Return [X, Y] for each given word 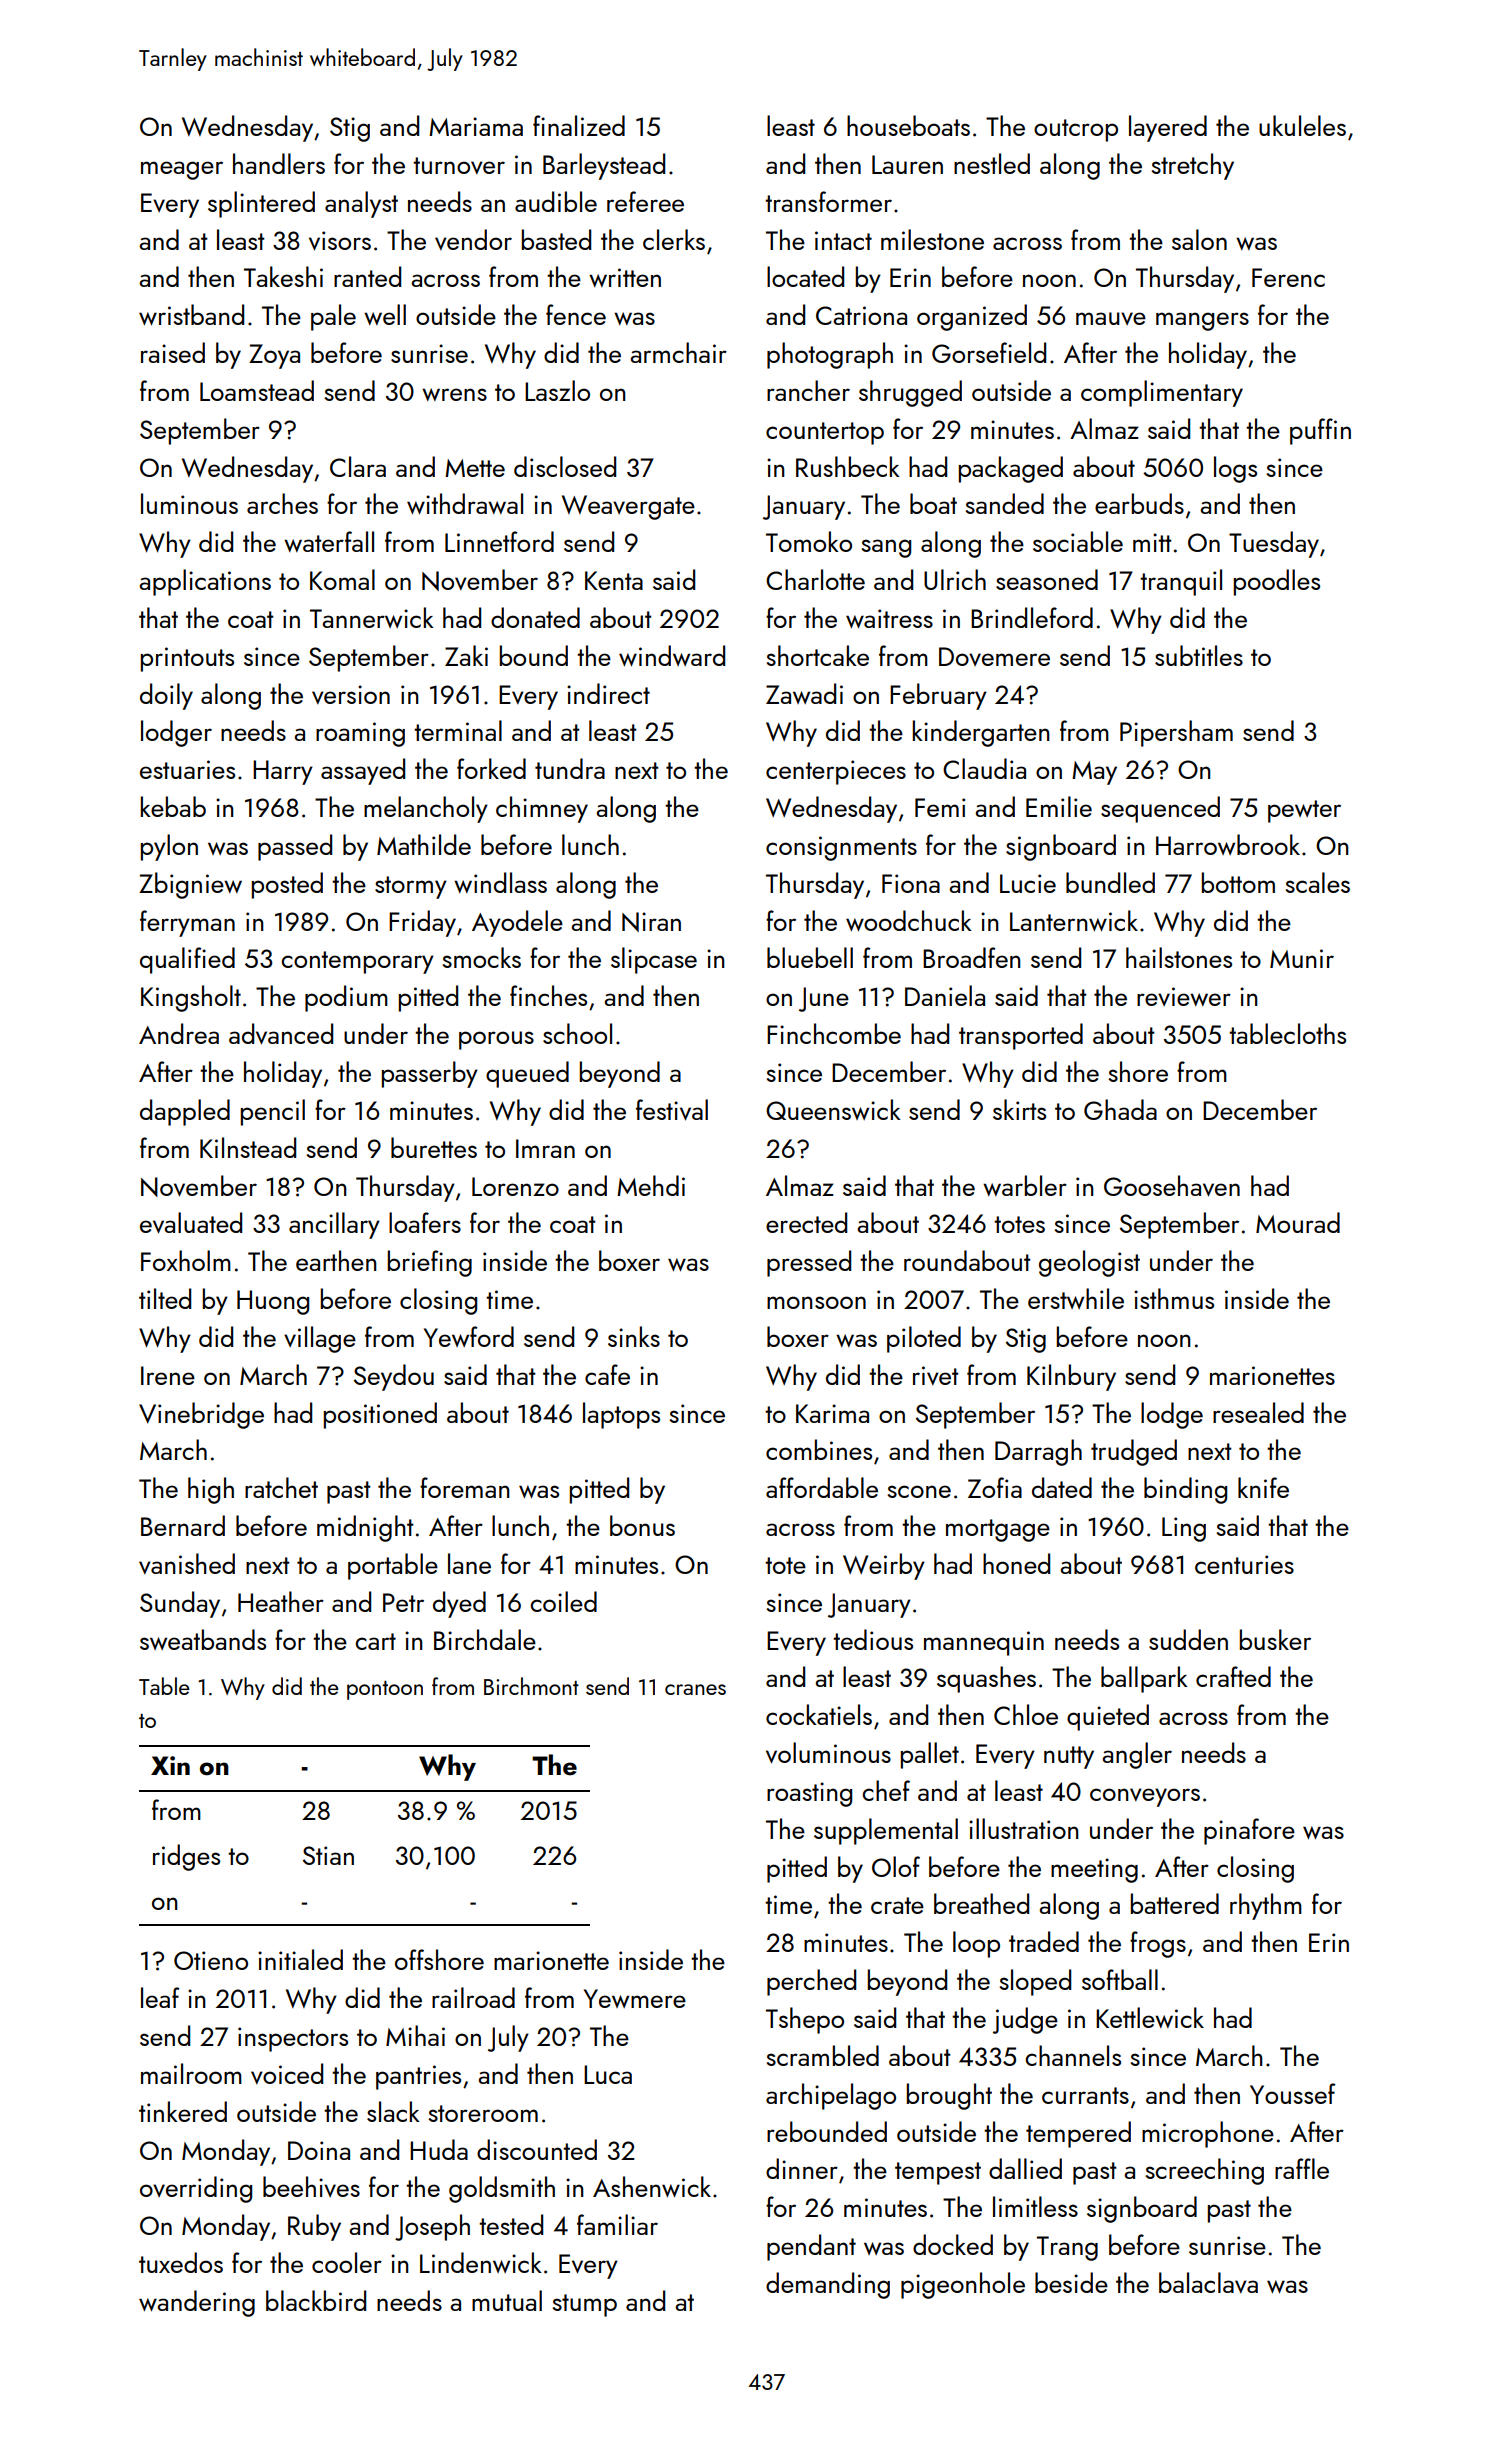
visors [340, 241]
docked [953, 2244]
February [938, 696]
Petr [403, 1602]
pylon [169, 847]
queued [527, 1074]
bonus [642, 1525]
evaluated [191, 1223]
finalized [579, 125]
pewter [1304, 811]
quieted [1108, 1717]
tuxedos [181, 2262]
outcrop [1076, 130]
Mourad [1298, 1222]
